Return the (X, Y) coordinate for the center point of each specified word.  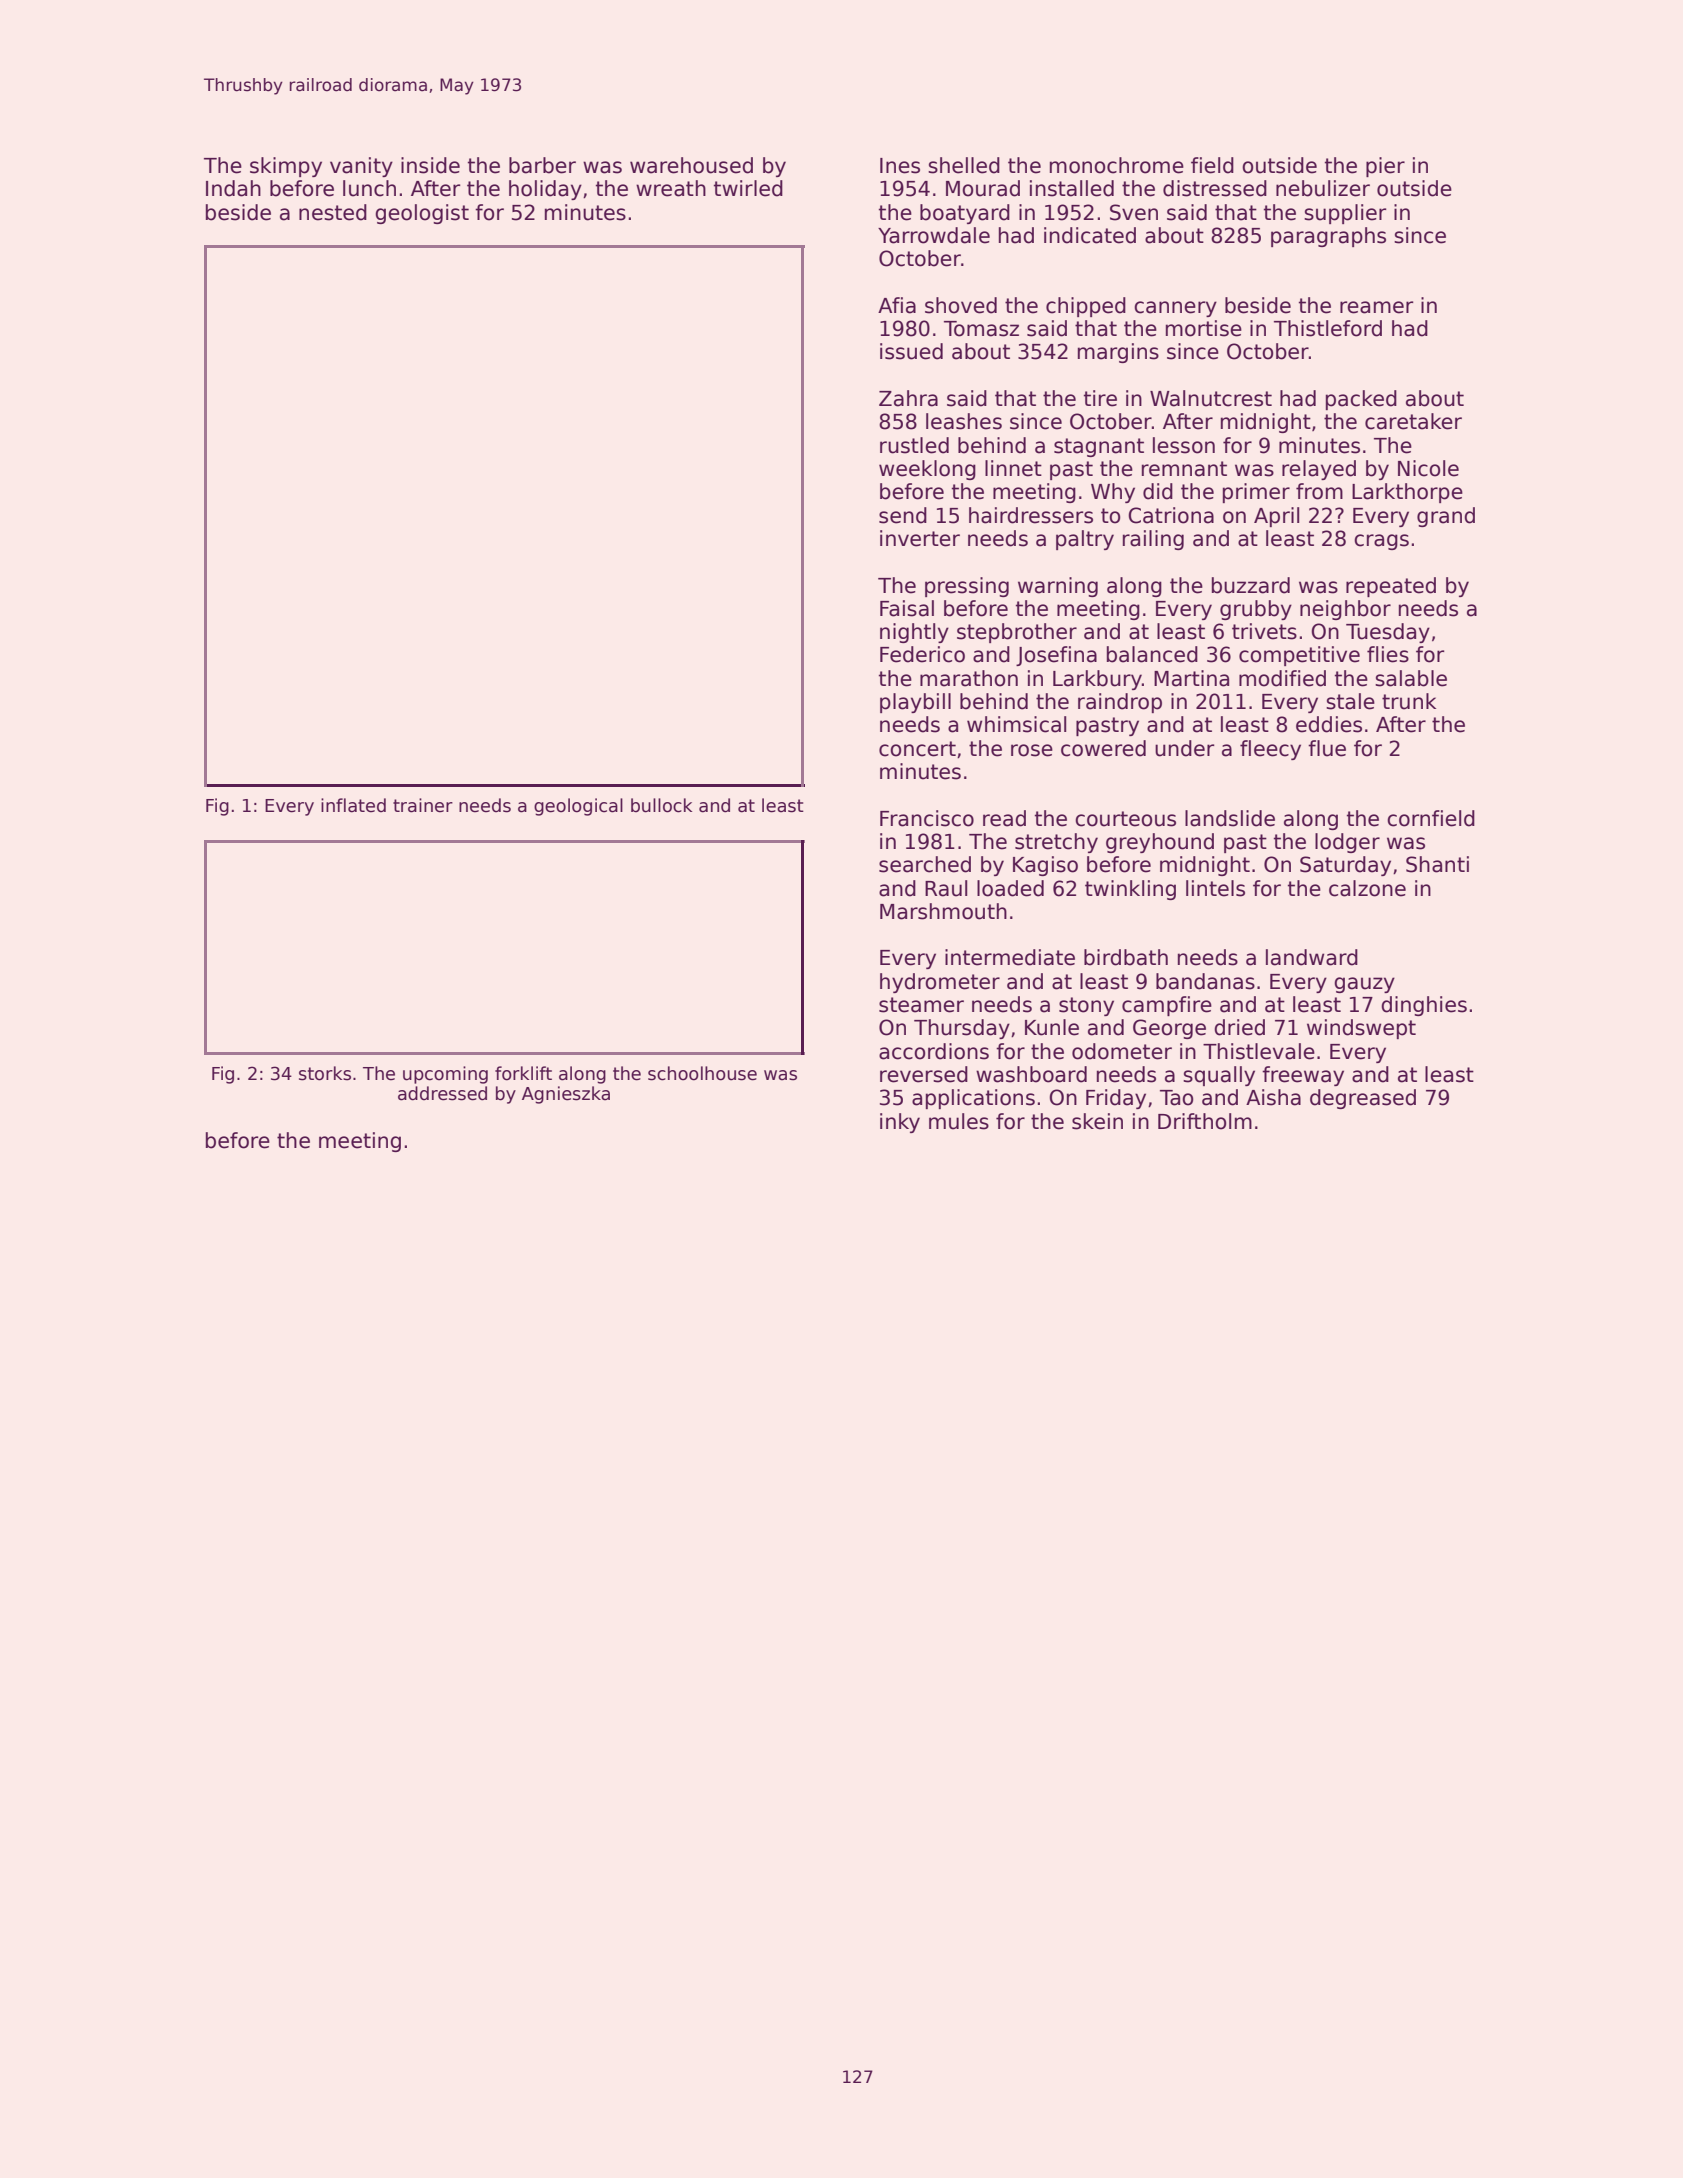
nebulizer (1323, 188)
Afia (897, 305)
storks (325, 1073)
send (903, 515)
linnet (1013, 468)
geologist (422, 214)
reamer (1377, 307)
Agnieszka (566, 1095)
